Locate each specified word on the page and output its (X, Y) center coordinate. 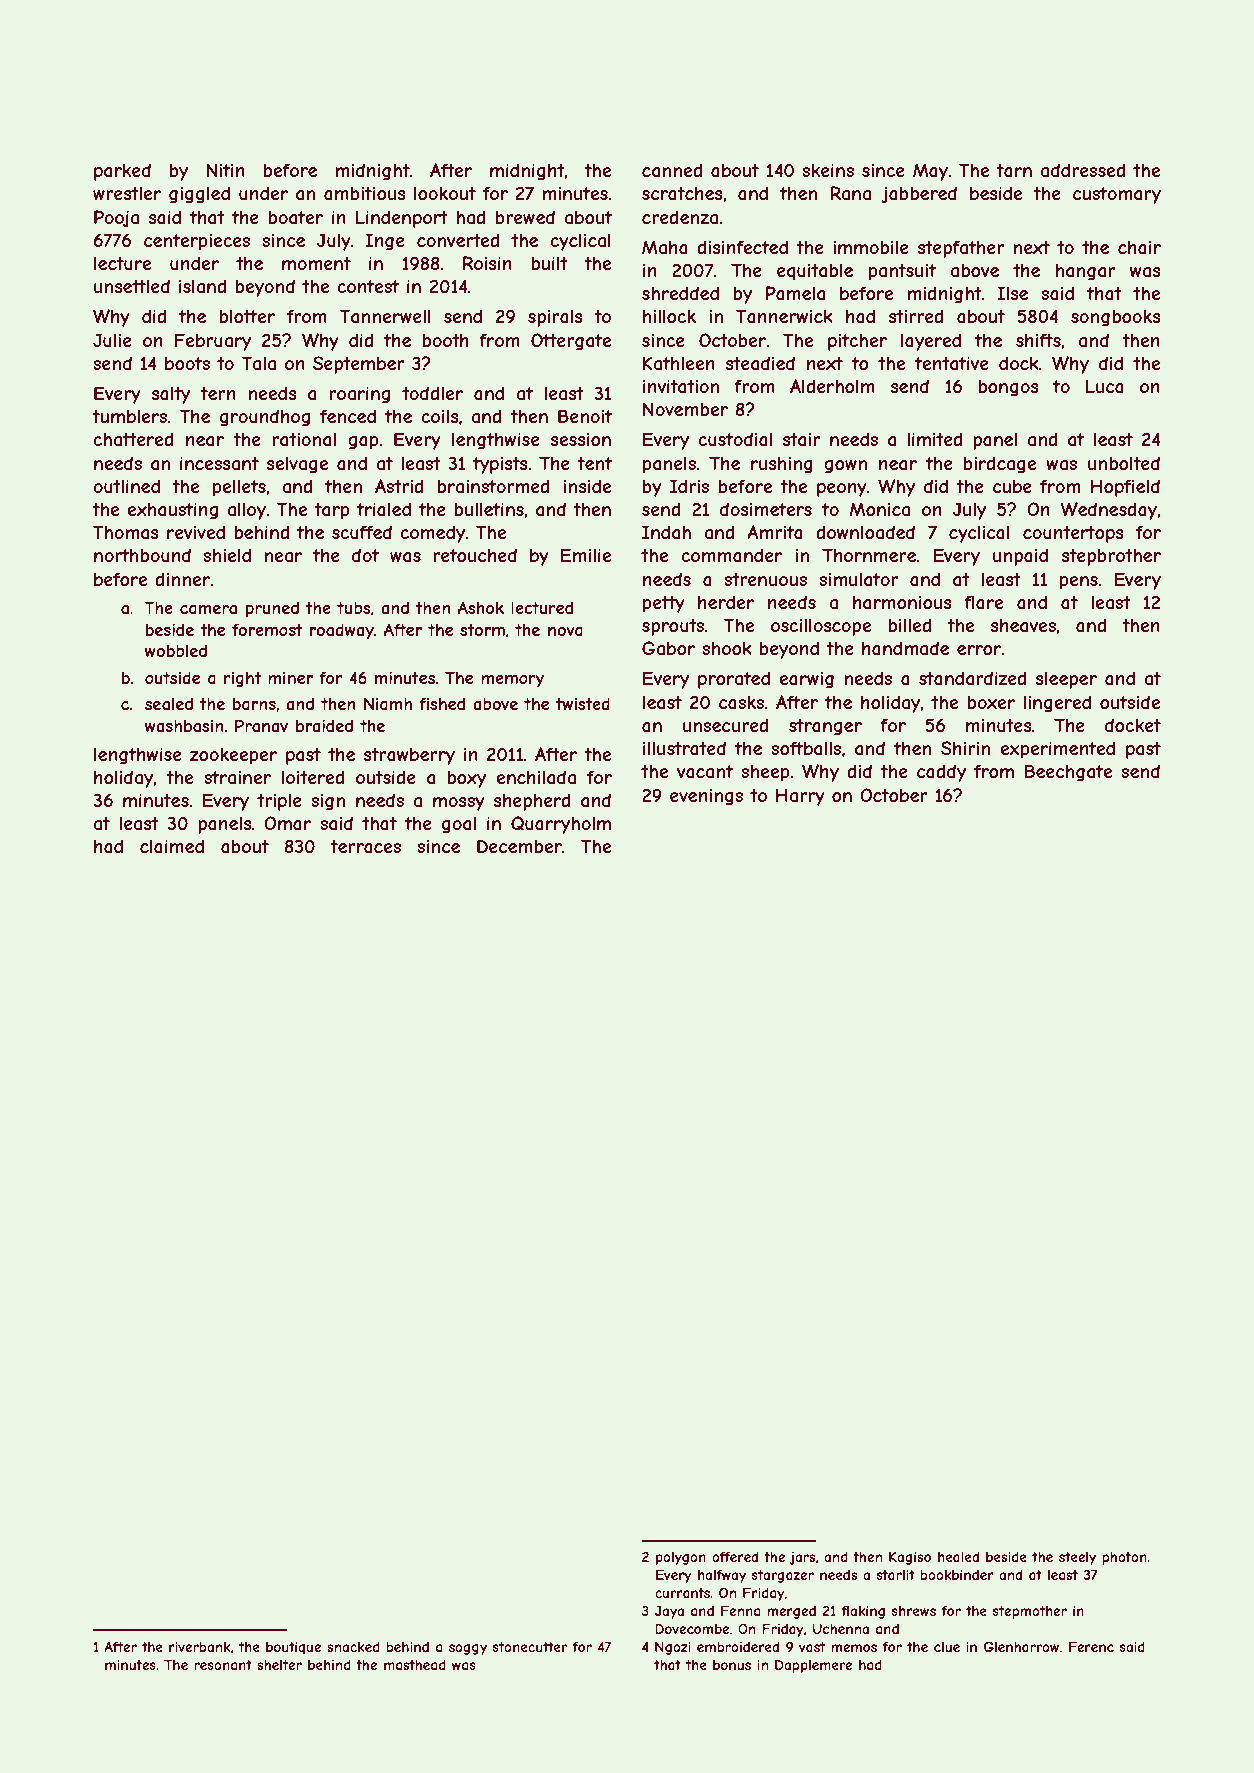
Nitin (225, 170)
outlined (126, 486)
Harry (800, 797)
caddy (941, 773)
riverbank (200, 1647)
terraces (365, 847)
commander (731, 555)
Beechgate (1068, 773)
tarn (1014, 171)
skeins (828, 170)
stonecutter (530, 1647)
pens (1079, 583)
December (519, 846)
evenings (706, 797)
